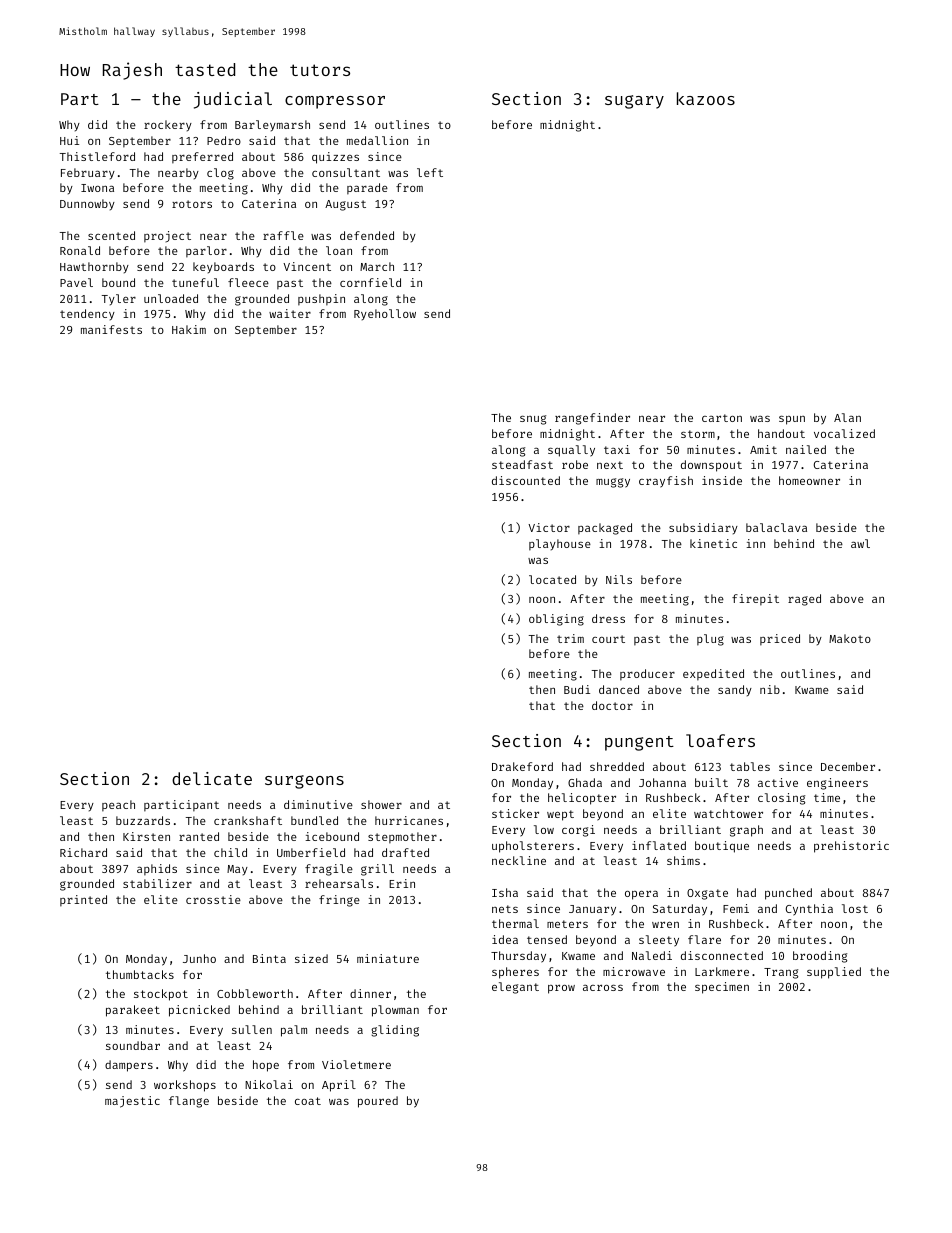  Describe the element at coordinates (212, 778) in the image. I see `delicate` at that location.
